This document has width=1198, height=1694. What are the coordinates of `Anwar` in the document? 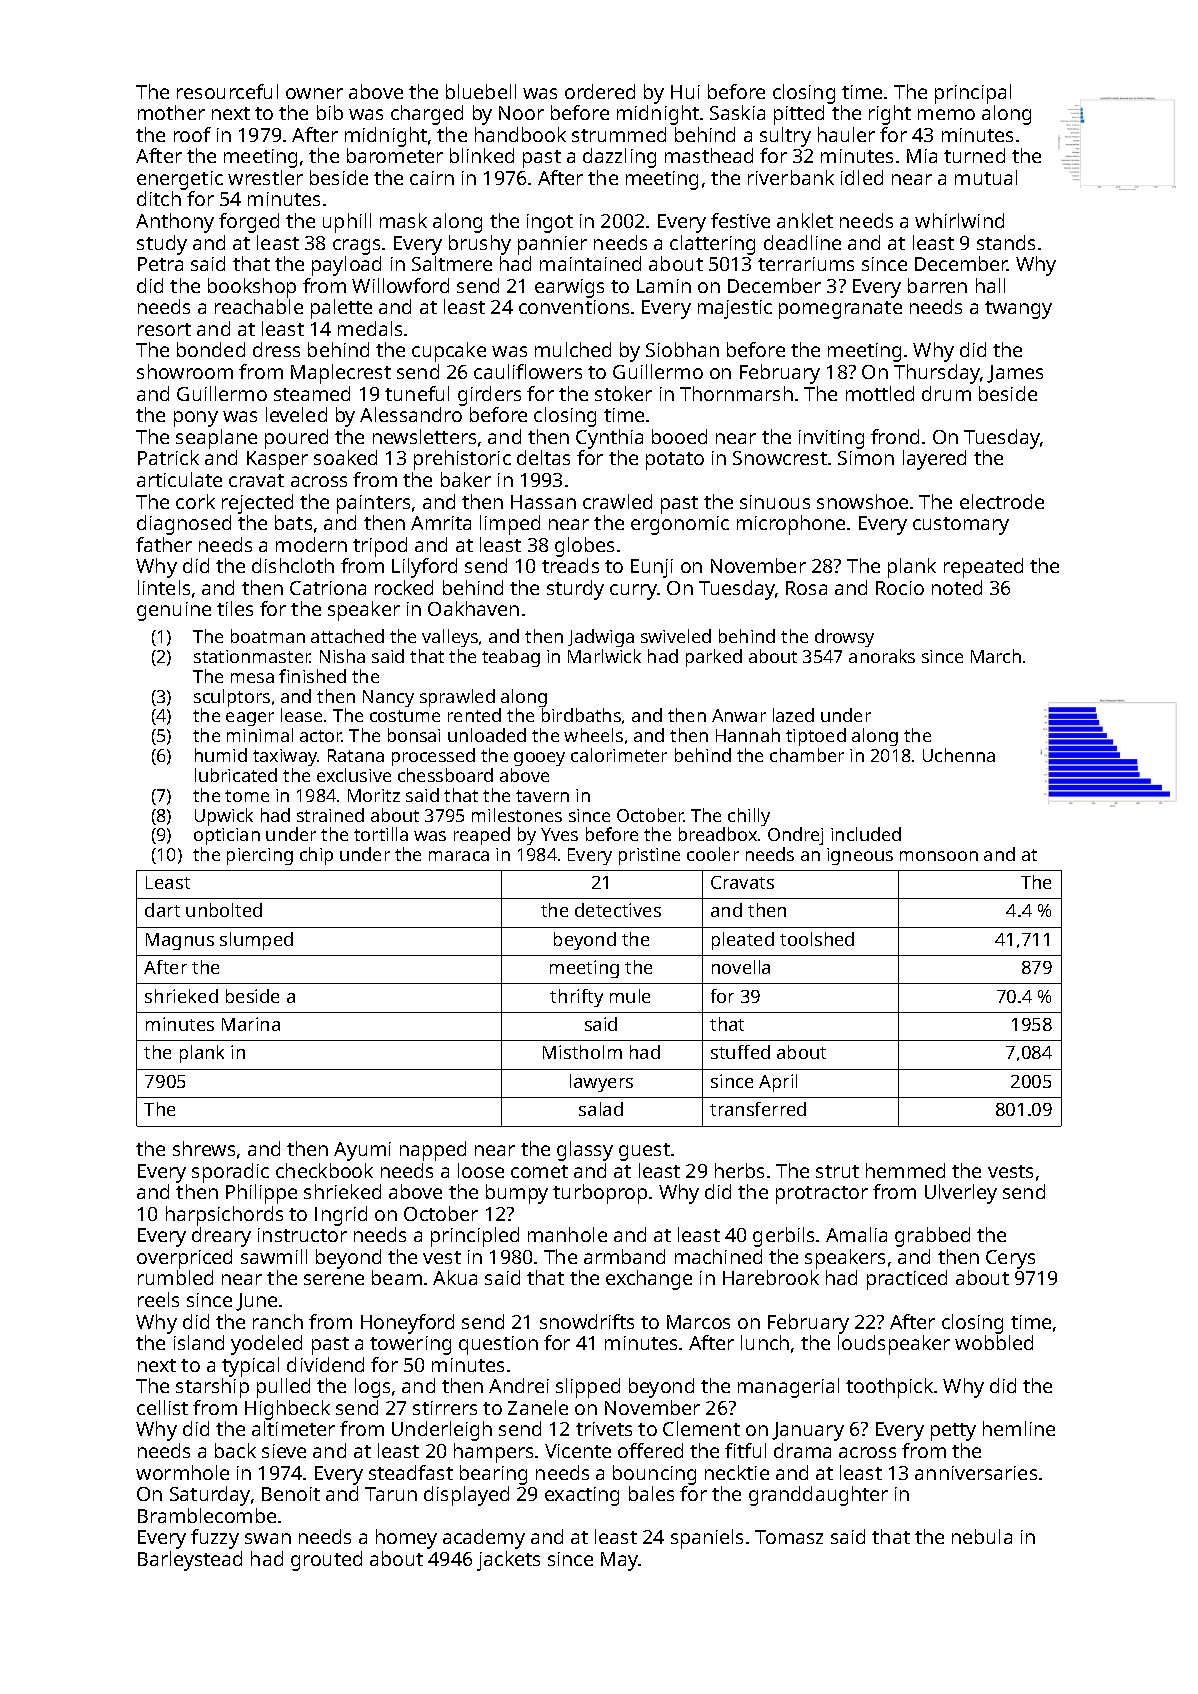 It's located at (739, 715).
